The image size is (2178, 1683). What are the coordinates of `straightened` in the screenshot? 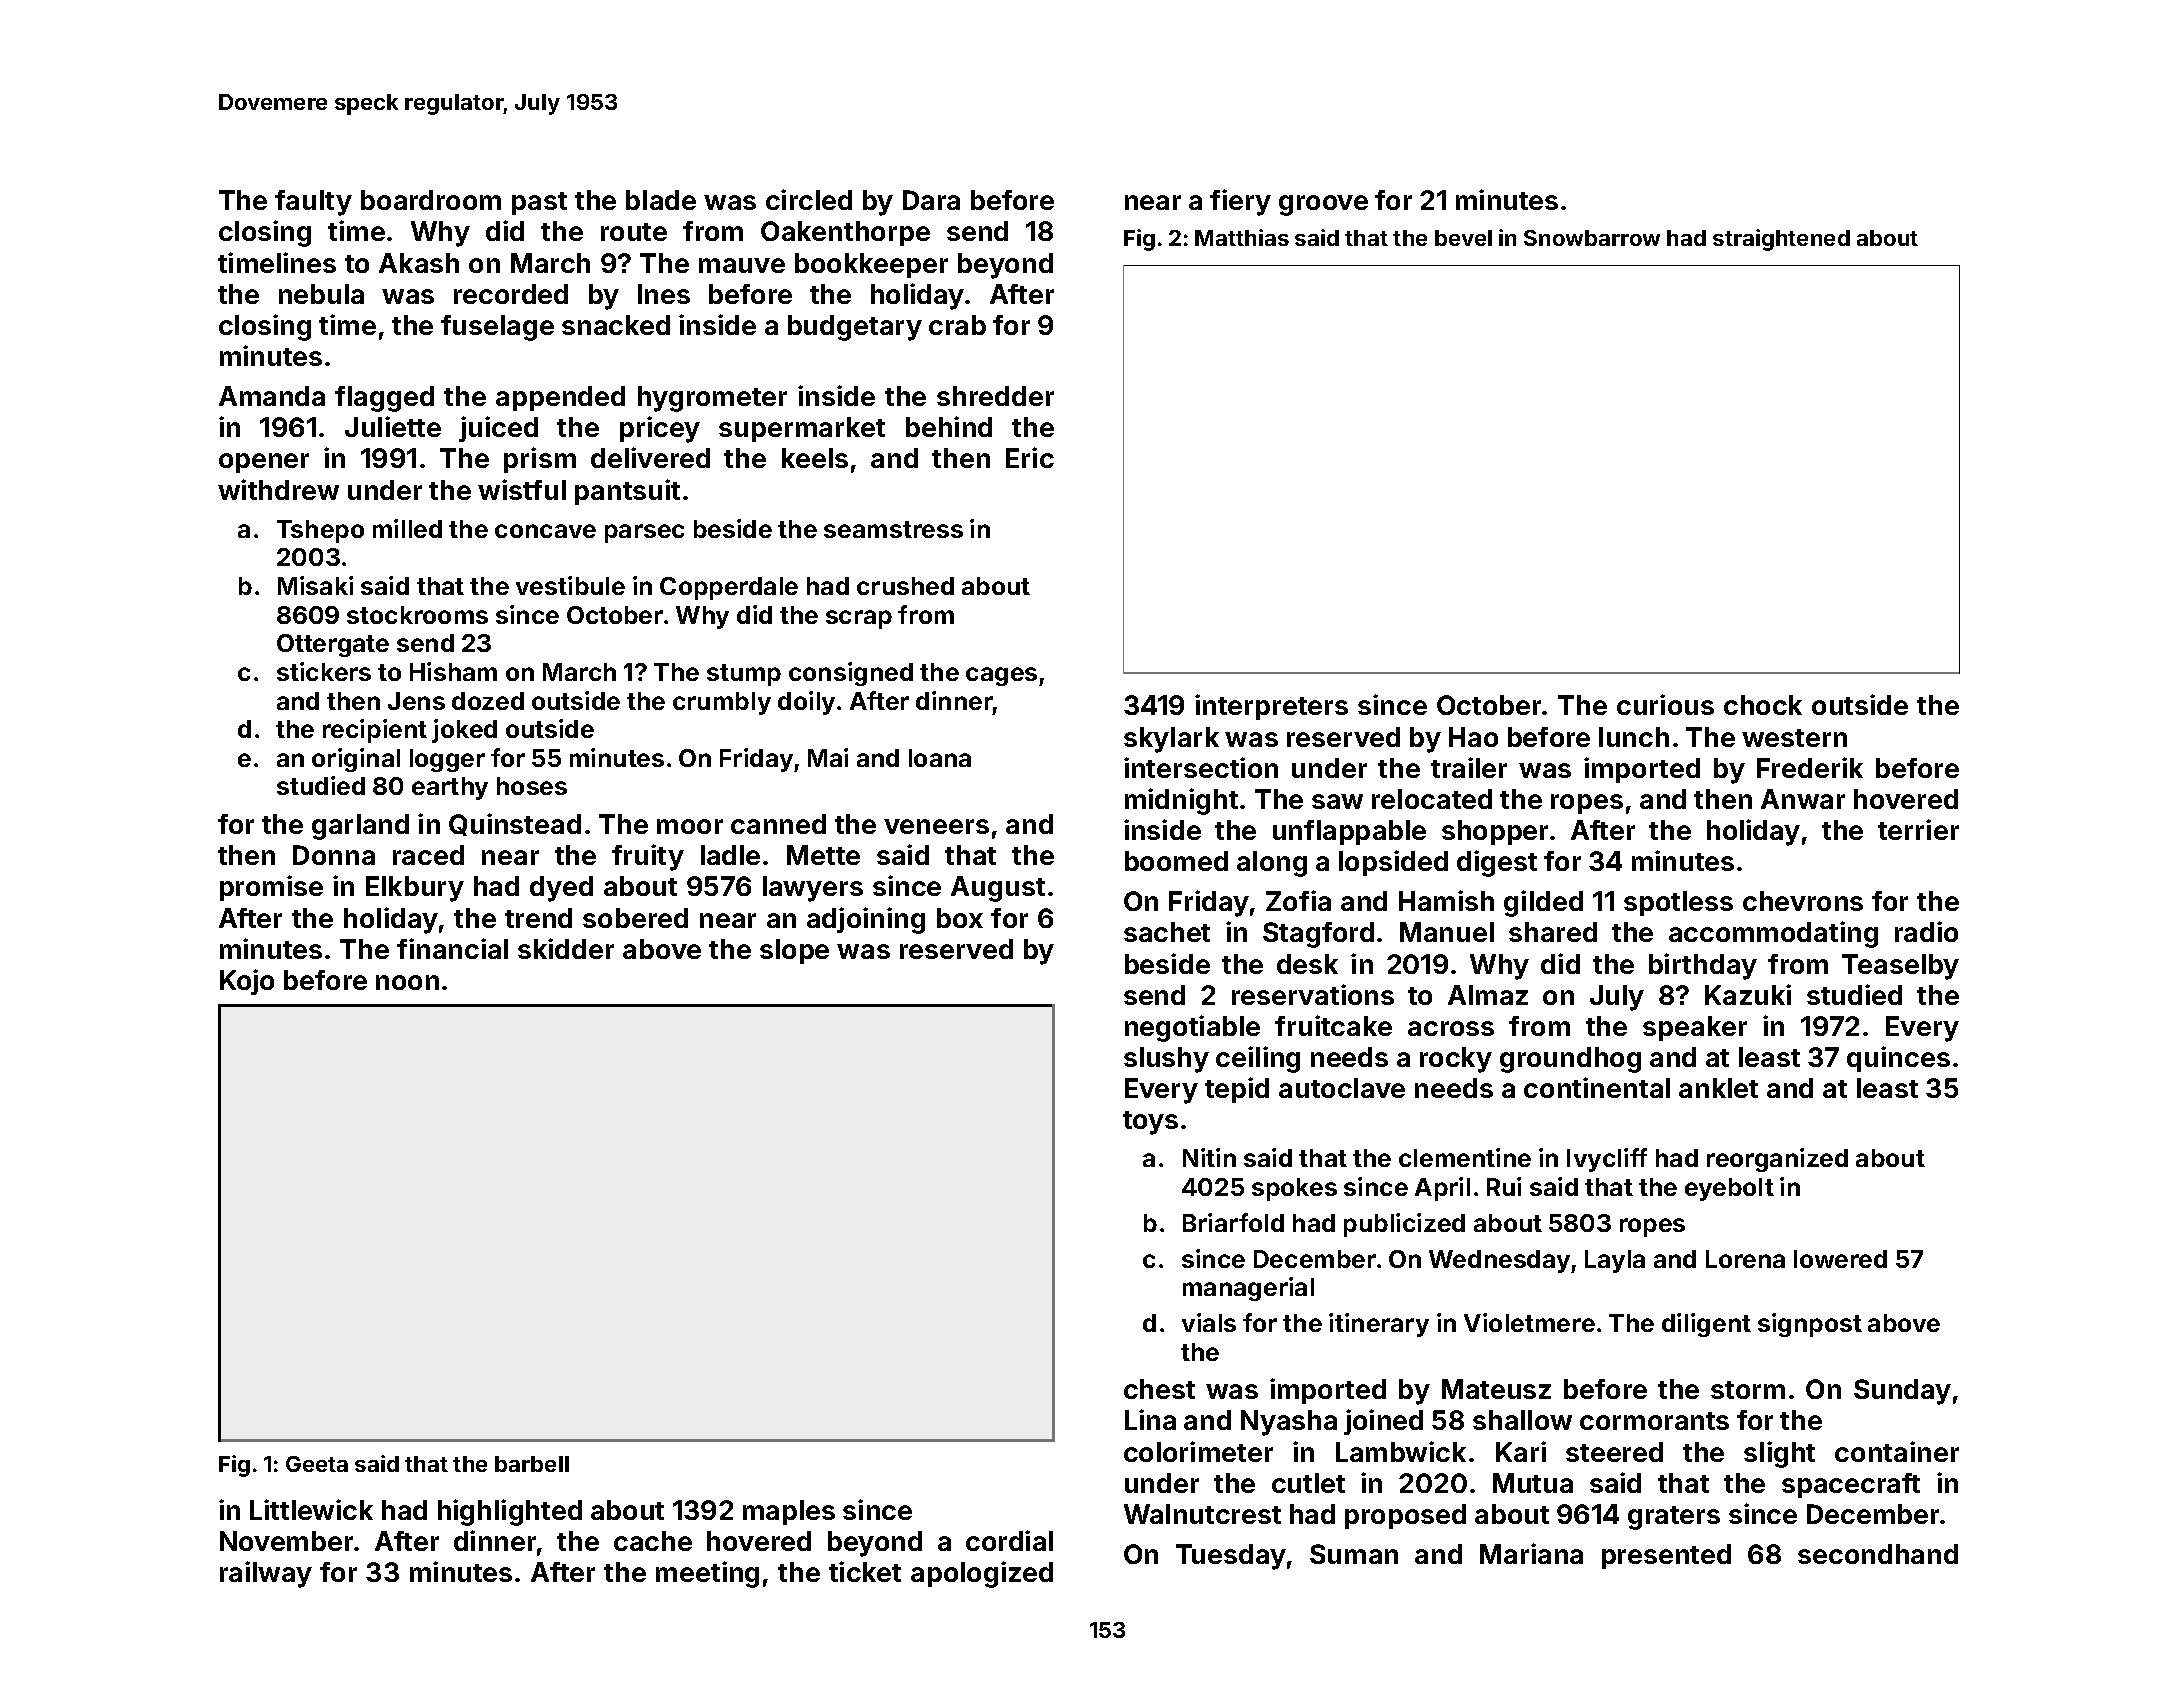 It's located at (1781, 240).
